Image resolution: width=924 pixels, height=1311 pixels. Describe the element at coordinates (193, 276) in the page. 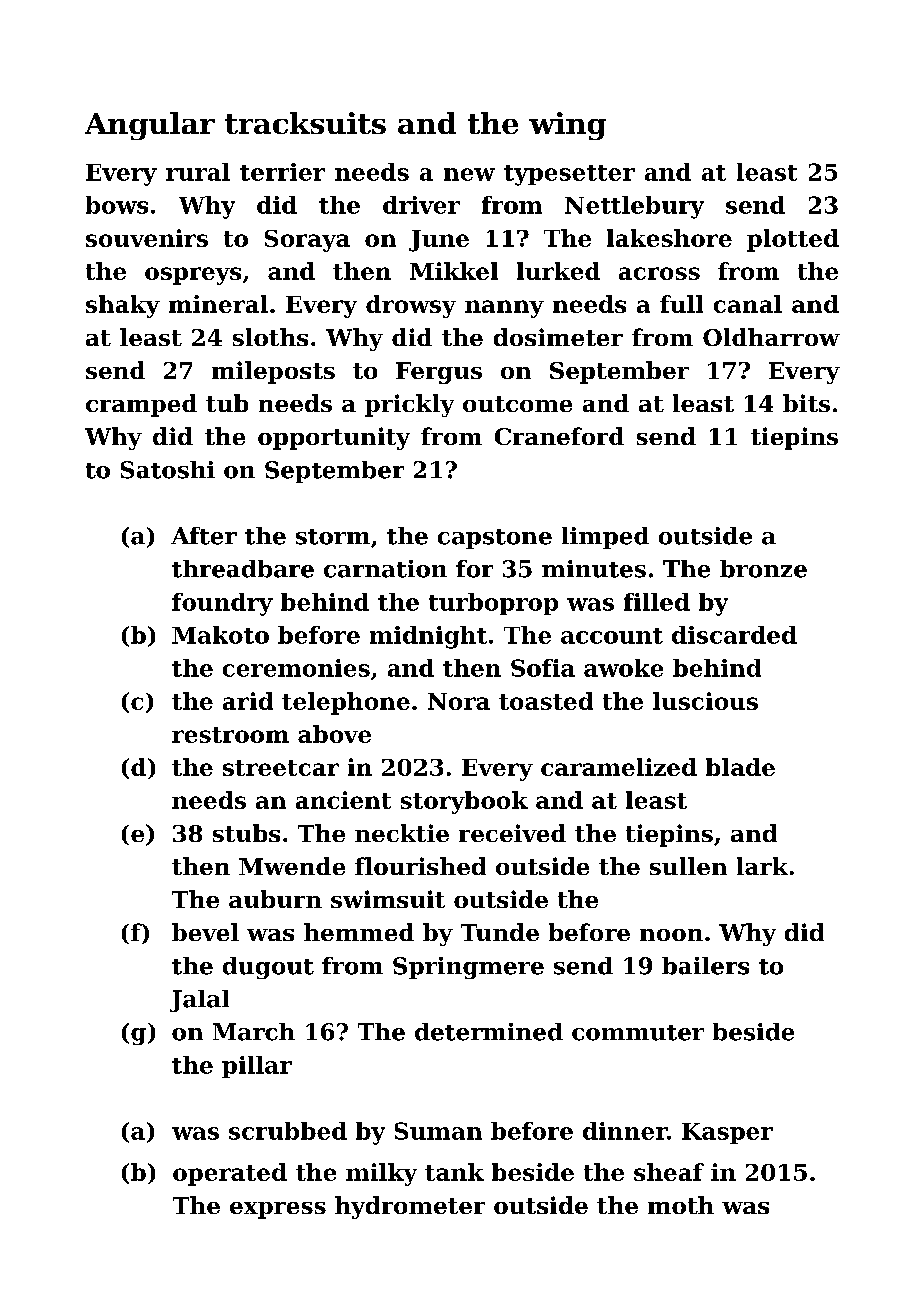

I see `ospreys` at that location.
